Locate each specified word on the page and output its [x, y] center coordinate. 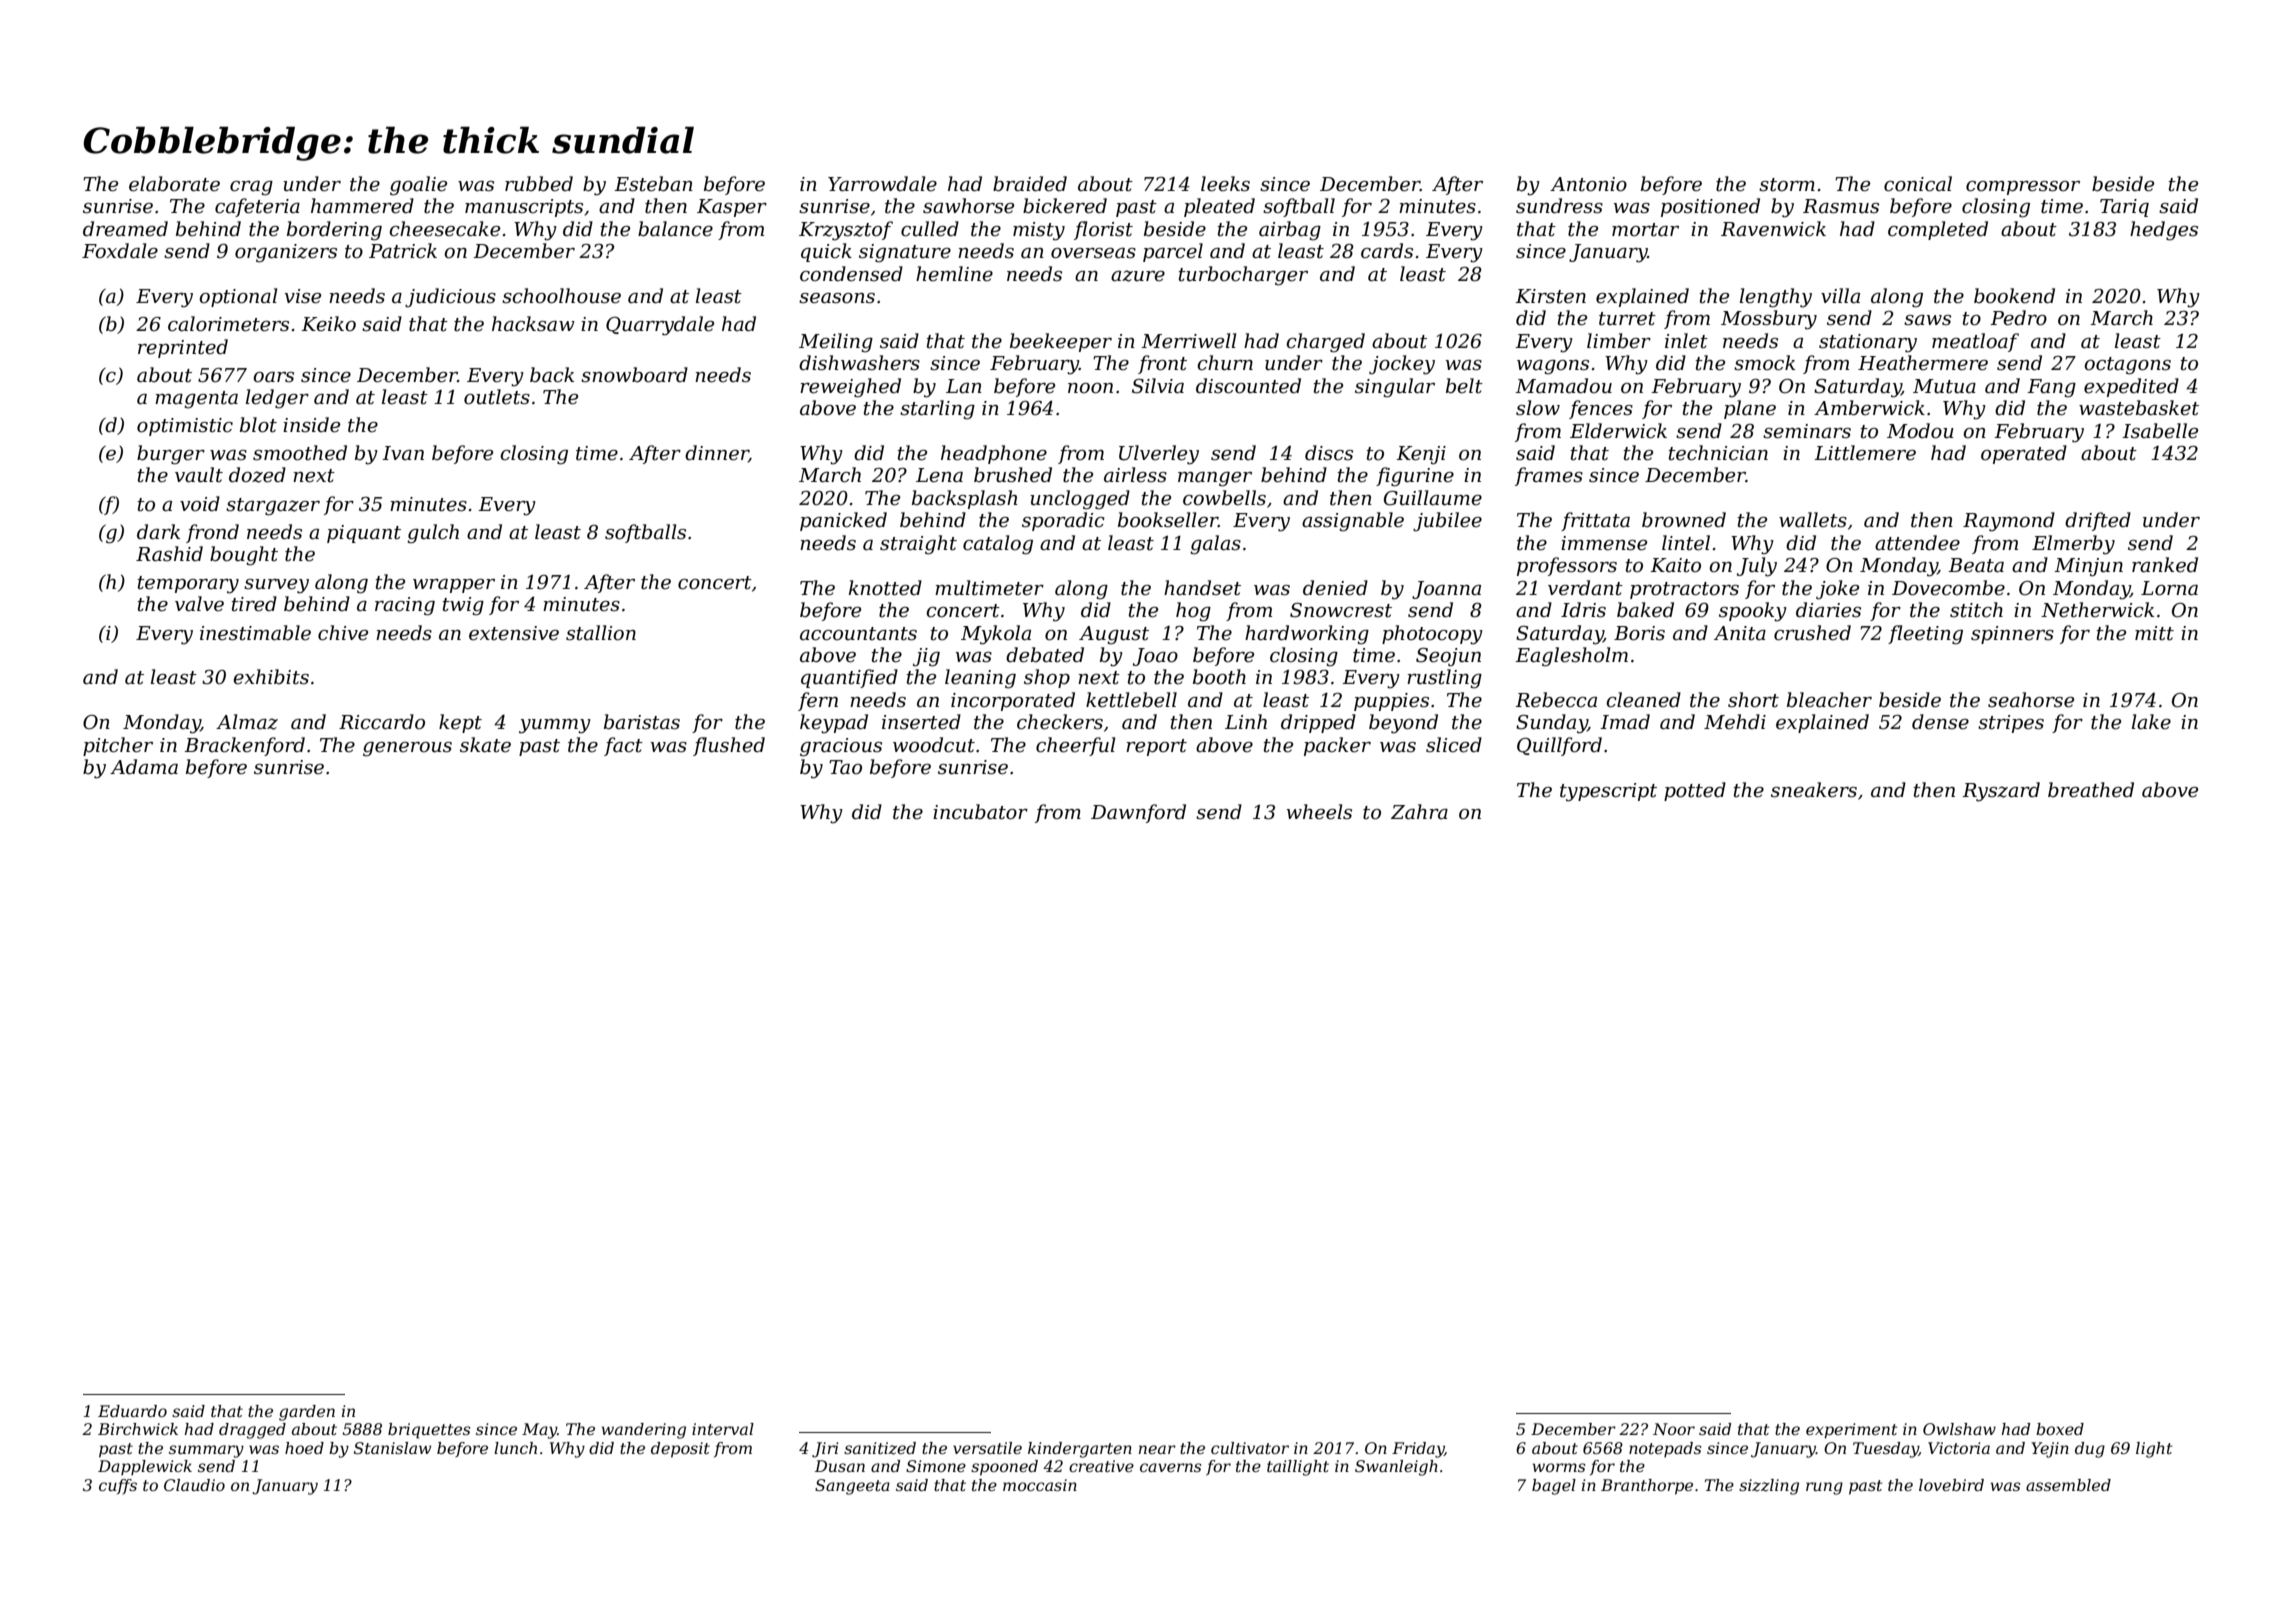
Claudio [194, 1485]
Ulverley [1159, 455]
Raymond [2009, 522]
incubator [980, 812]
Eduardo [132, 1411]
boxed [2060, 1429]
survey [276, 586]
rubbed [539, 184]
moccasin [1040, 1485]
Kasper [732, 208]
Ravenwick [1773, 229]
